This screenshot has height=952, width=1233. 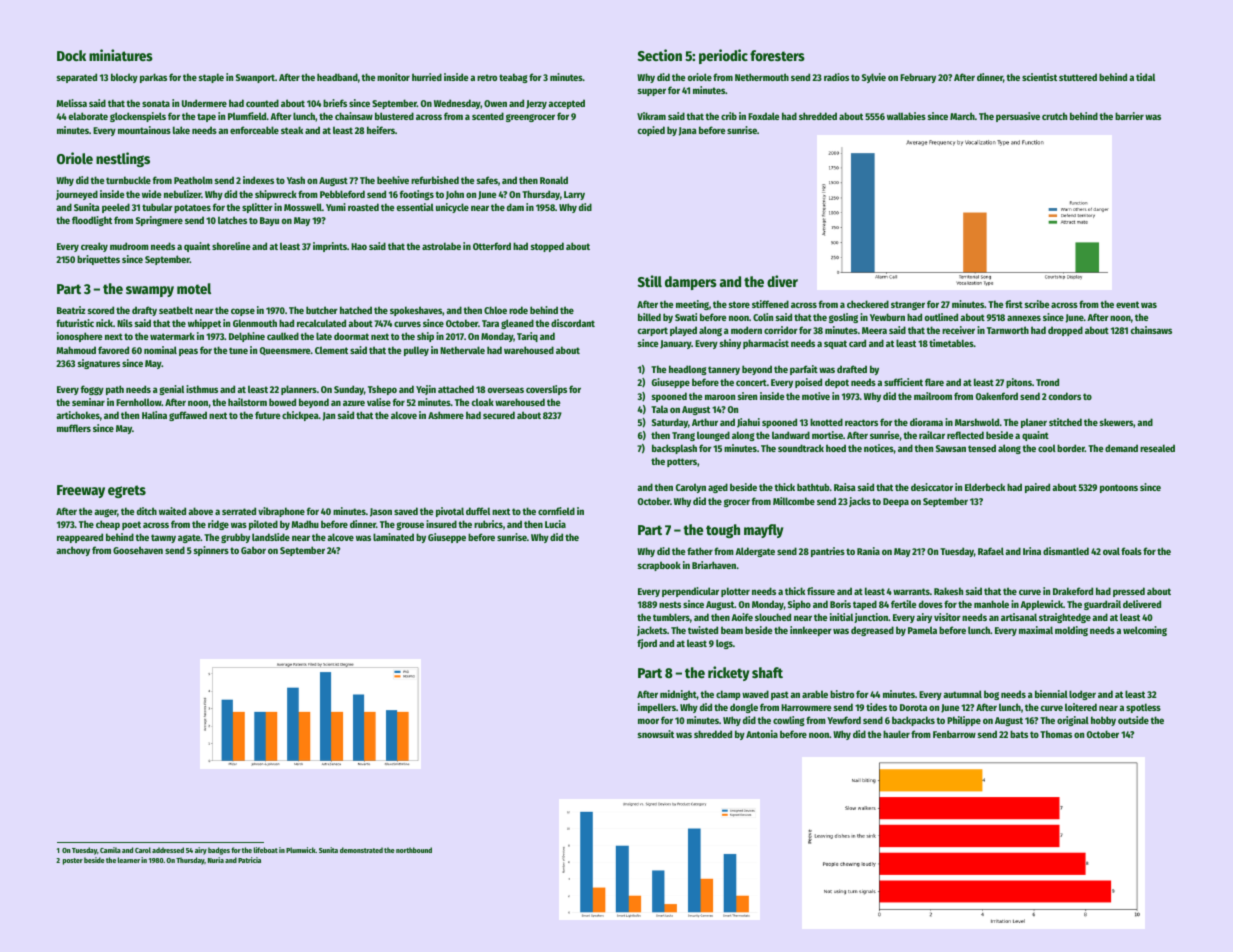 I want to click on event, so click(x=1127, y=304).
